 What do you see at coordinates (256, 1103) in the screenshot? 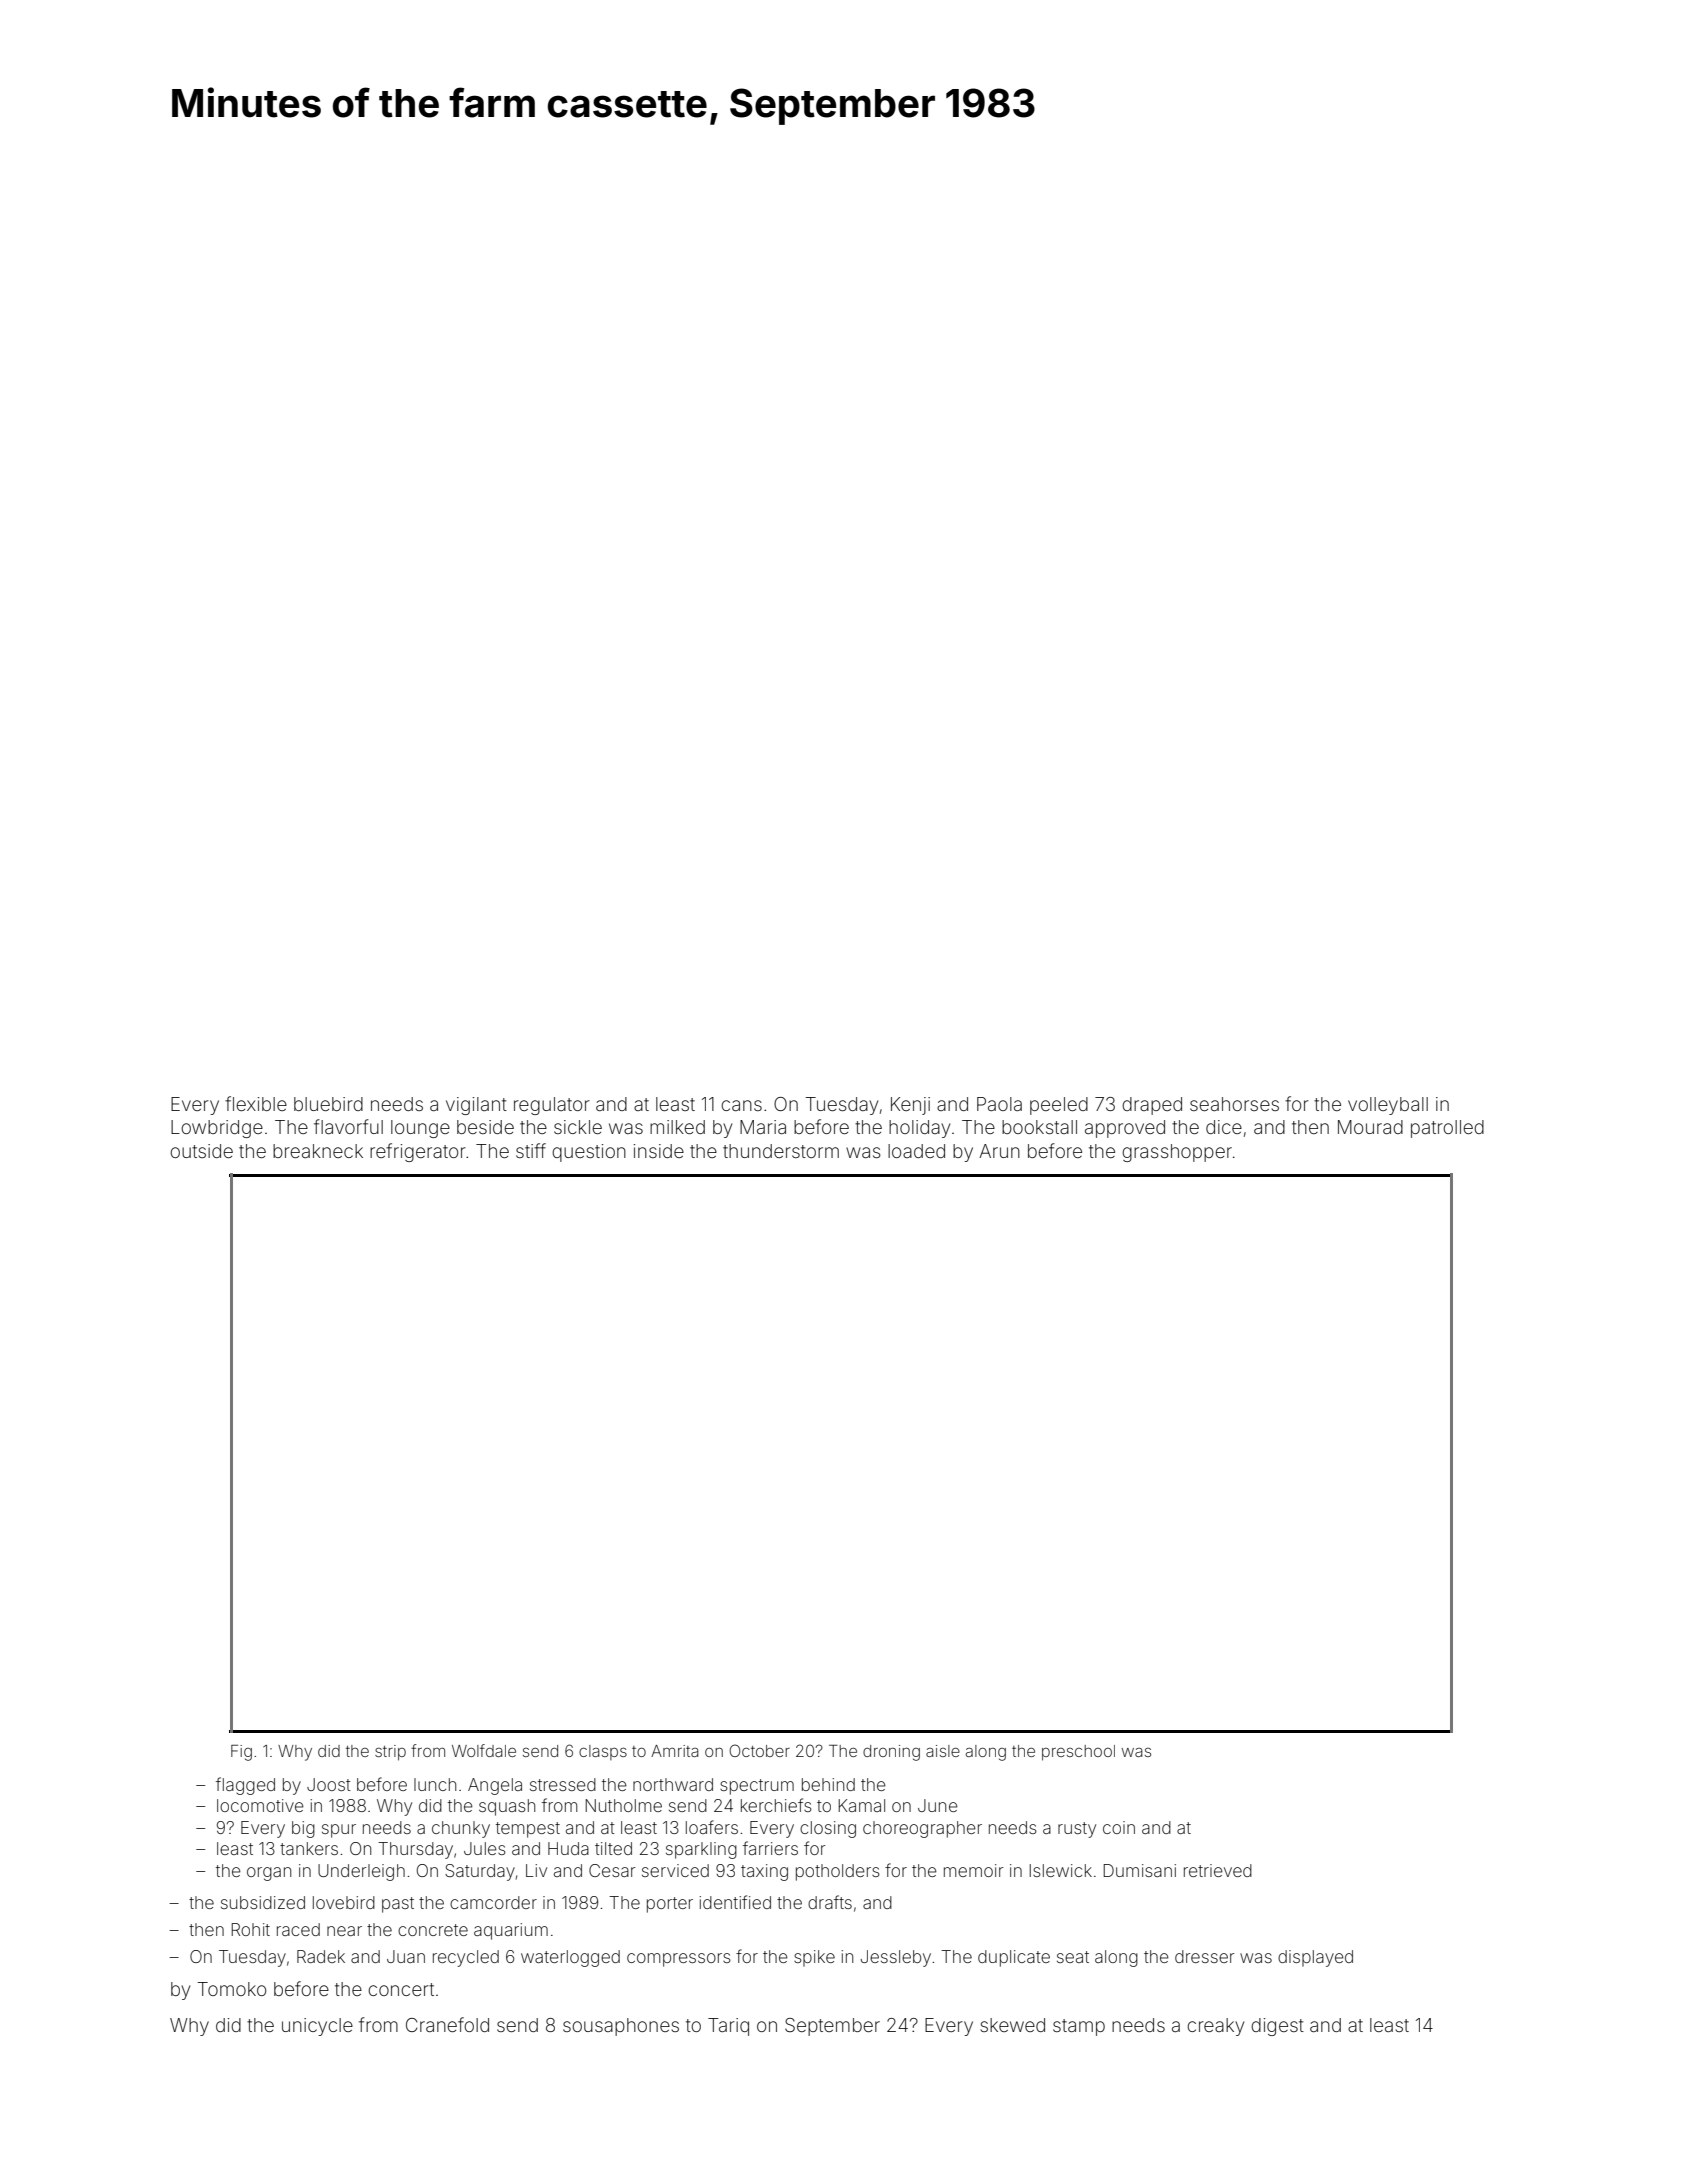
I see `flexible` at bounding box center [256, 1103].
